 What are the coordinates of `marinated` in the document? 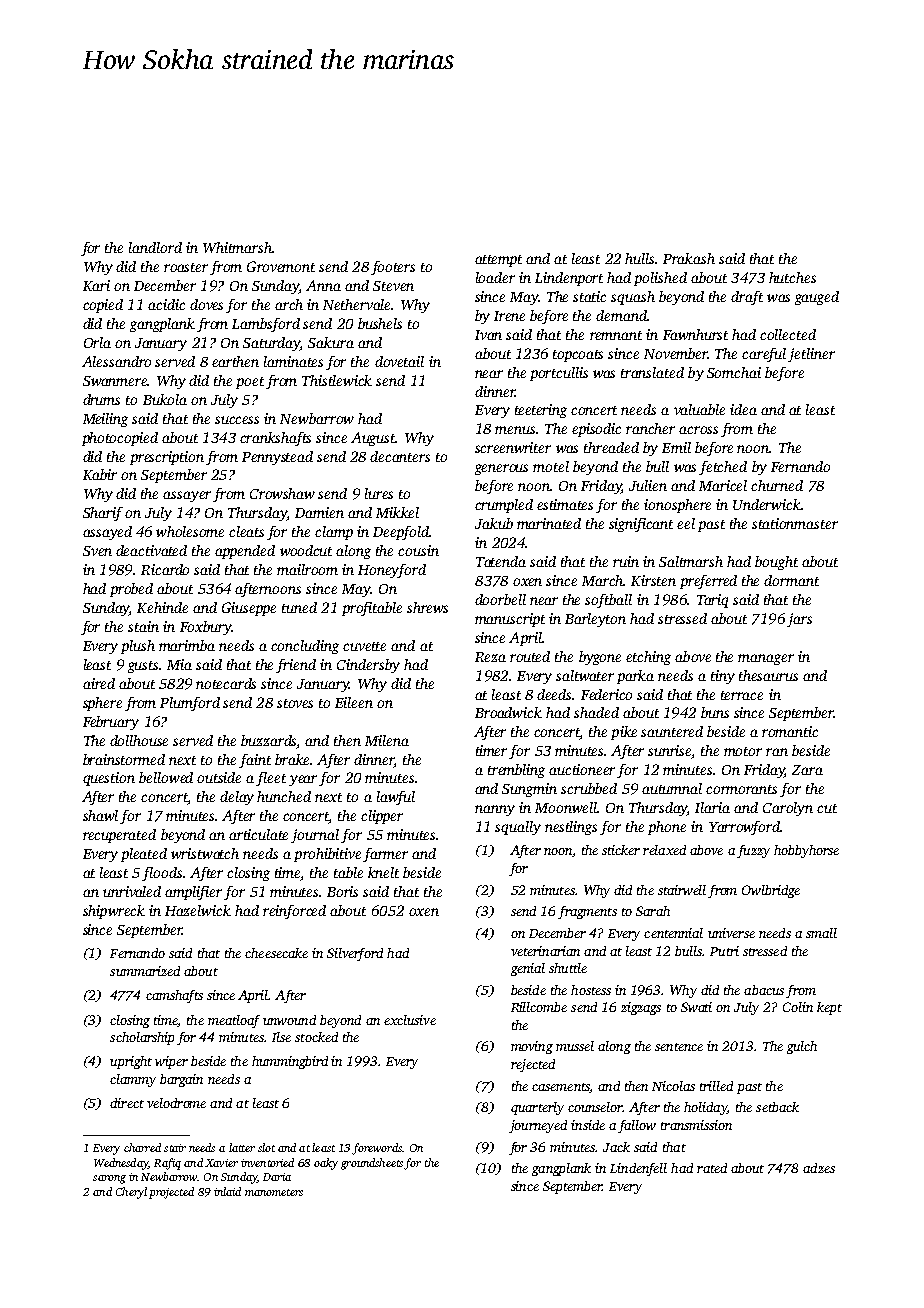 It's located at (549, 523).
